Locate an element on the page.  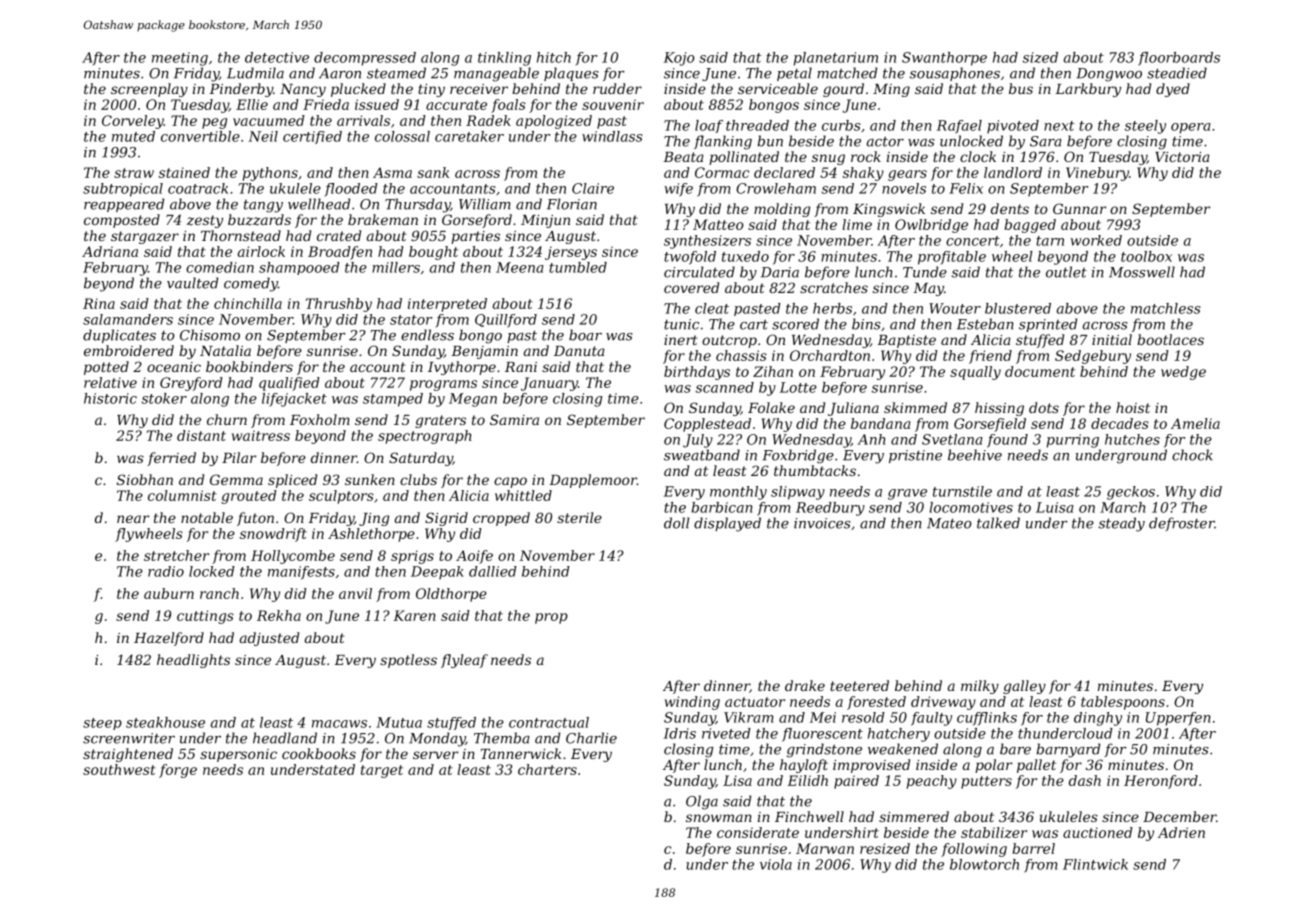
Victoria is located at coordinates (1182, 157).
